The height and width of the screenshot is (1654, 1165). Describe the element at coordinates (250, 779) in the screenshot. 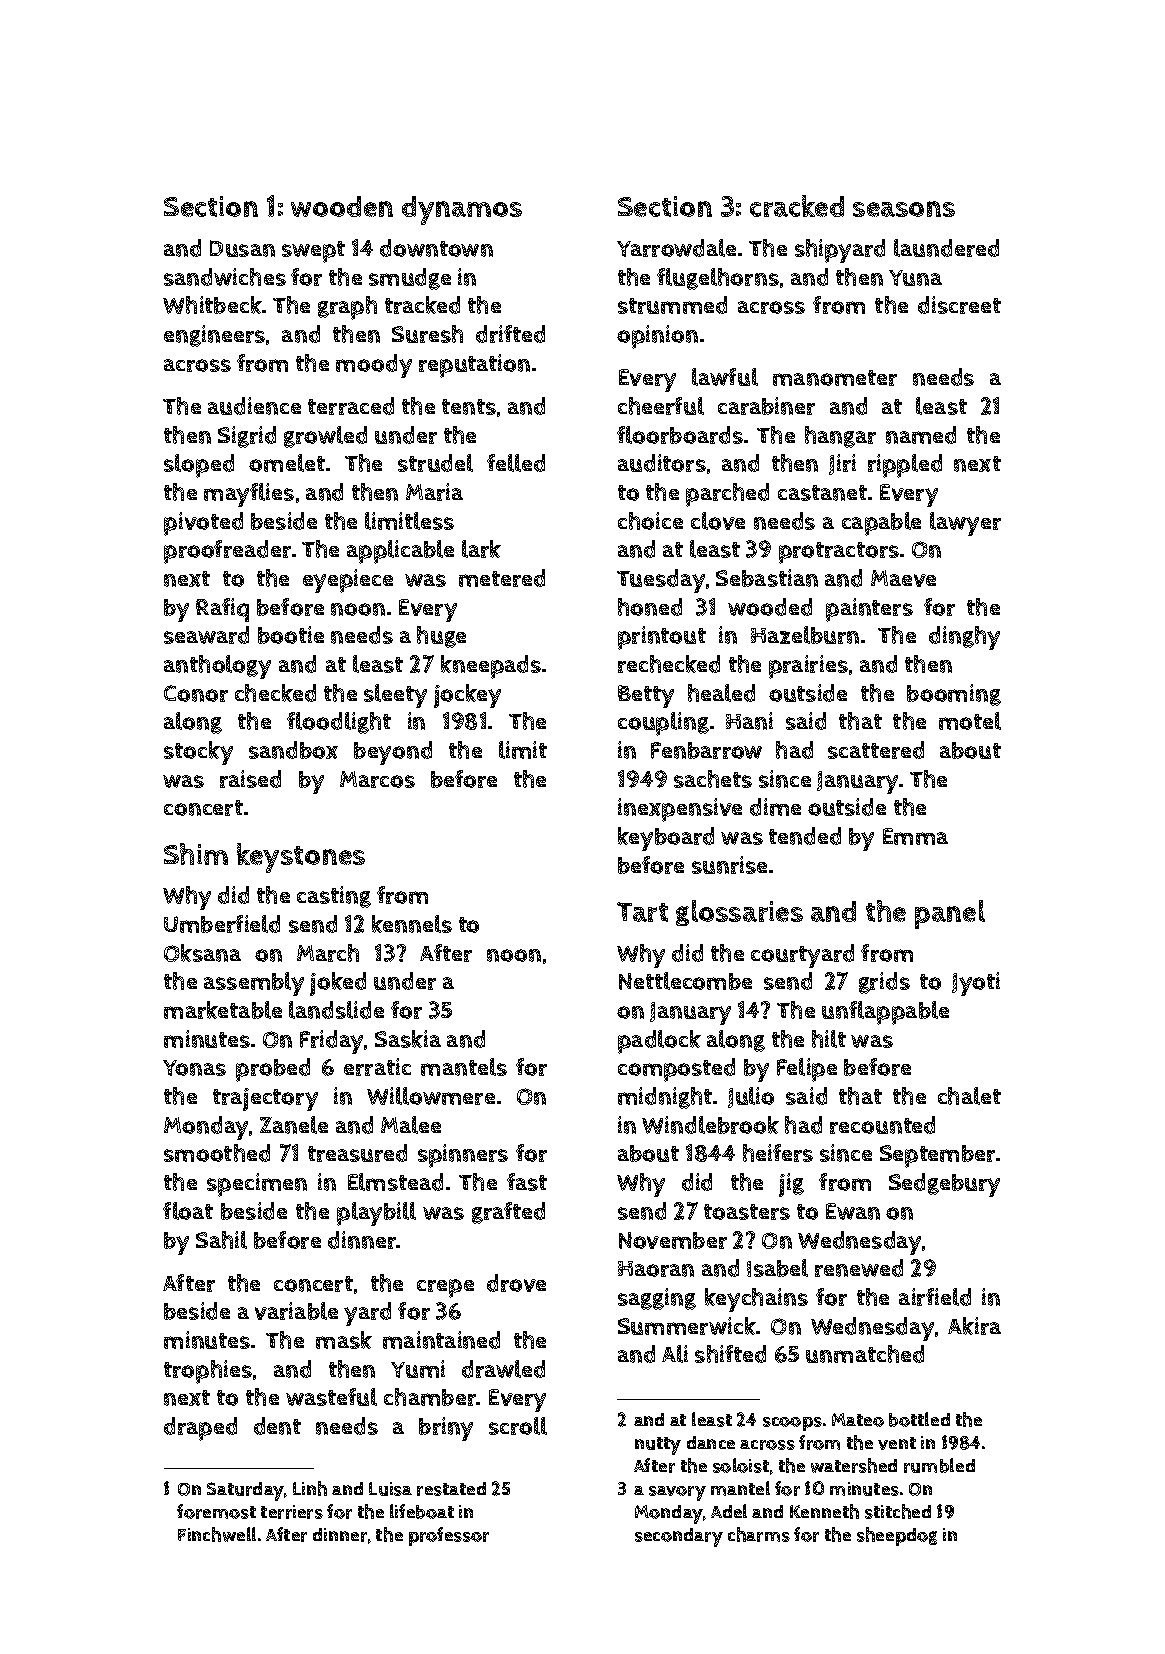

I see `raised` at that location.
